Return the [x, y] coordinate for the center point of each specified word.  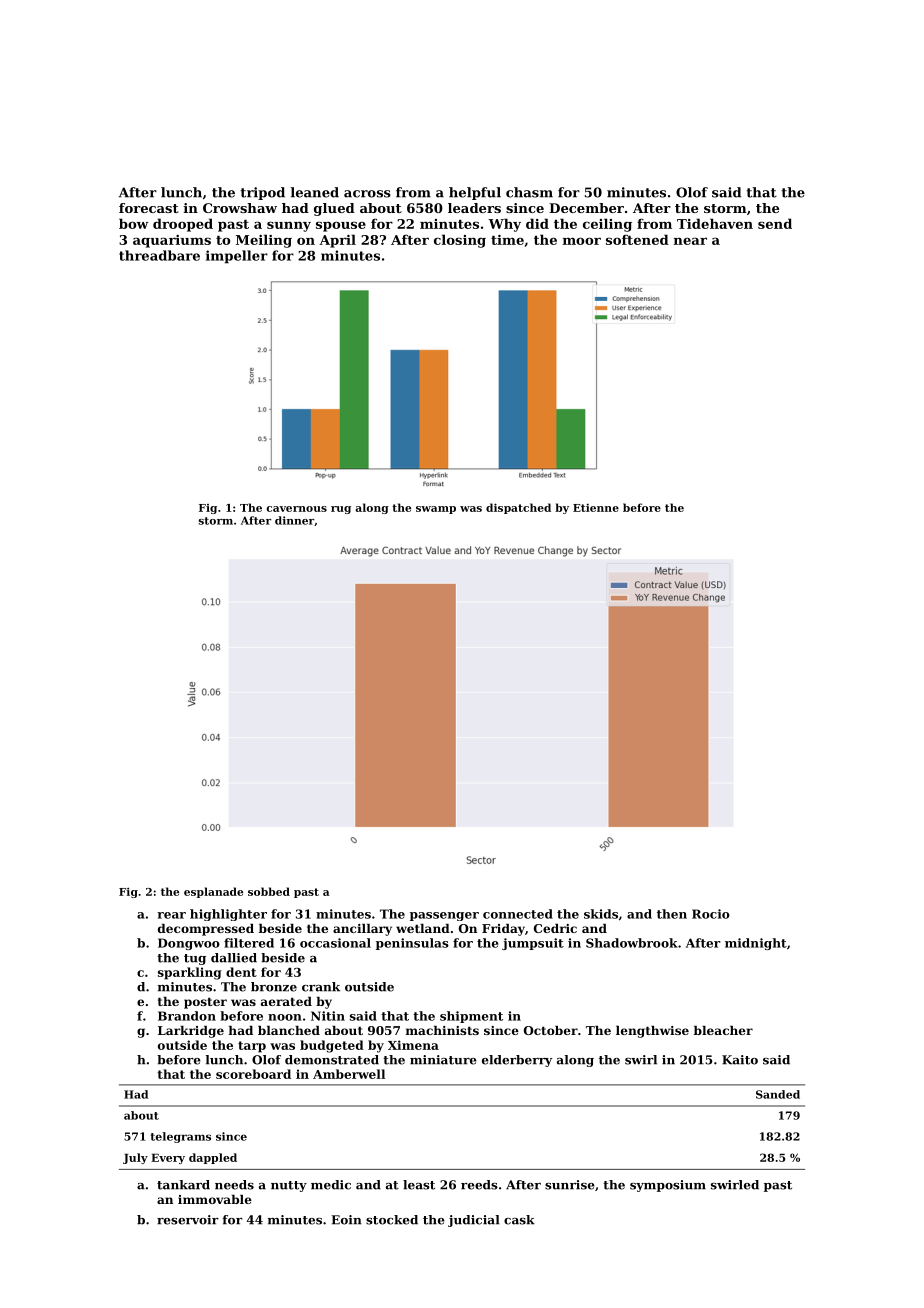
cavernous [297, 509]
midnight [756, 944]
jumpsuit [533, 944]
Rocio [711, 914]
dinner [294, 520]
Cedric [555, 928]
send [775, 223]
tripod [262, 193]
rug [341, 510]
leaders [474, 208]
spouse [341, 226]
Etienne [596, 507]
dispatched [518, 508]
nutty [289, 1186]
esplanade [213, 892]
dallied [234, 958]
